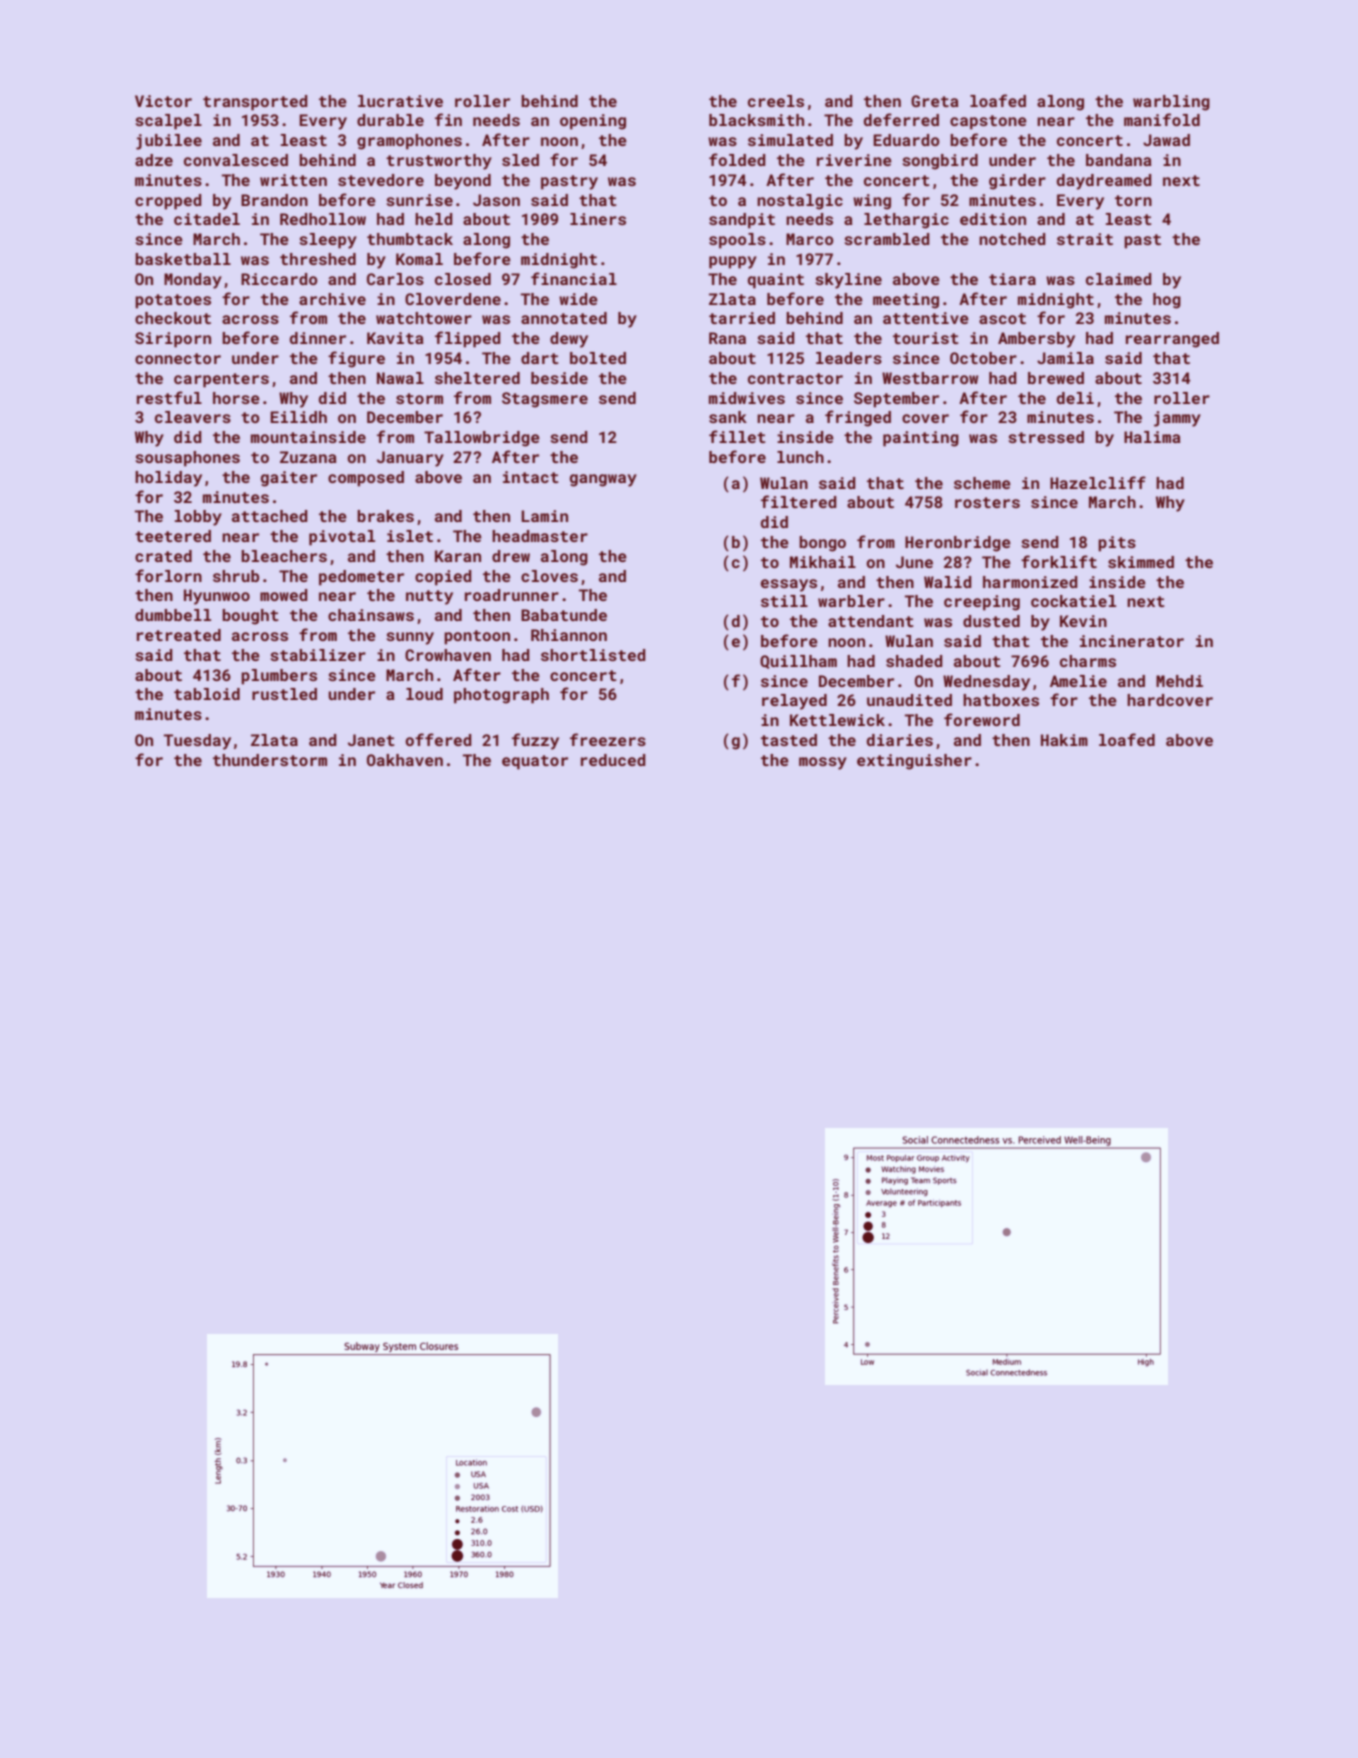 Image resolution: width=1358 pixels, height=1758 pixels. Describe the element at coordinates (776, 101) in the document. I see `creels` at that location.
